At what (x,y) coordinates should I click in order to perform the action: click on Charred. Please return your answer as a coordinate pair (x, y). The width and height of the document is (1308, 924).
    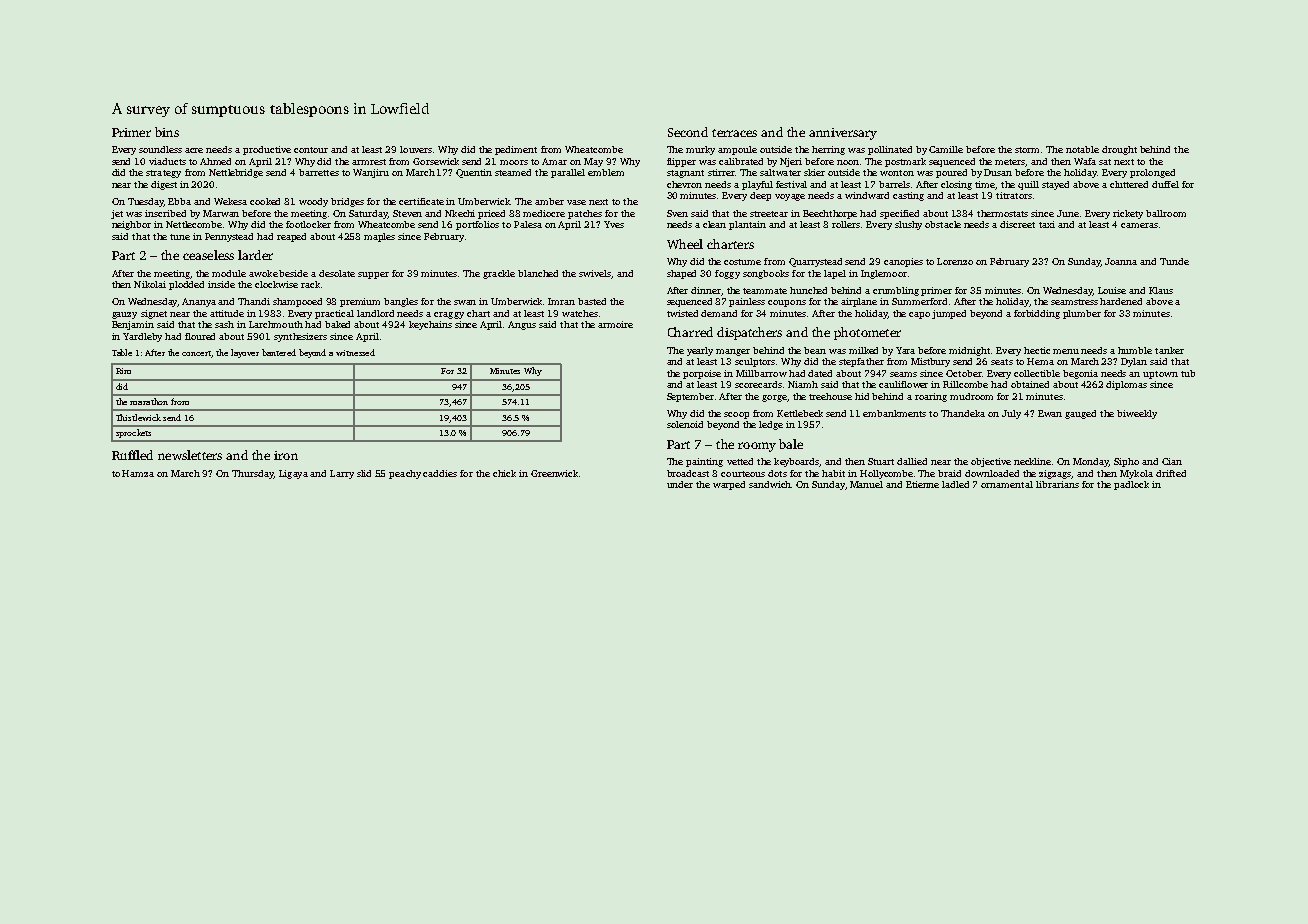
    Looking at the image, I should click on (690, 332).
